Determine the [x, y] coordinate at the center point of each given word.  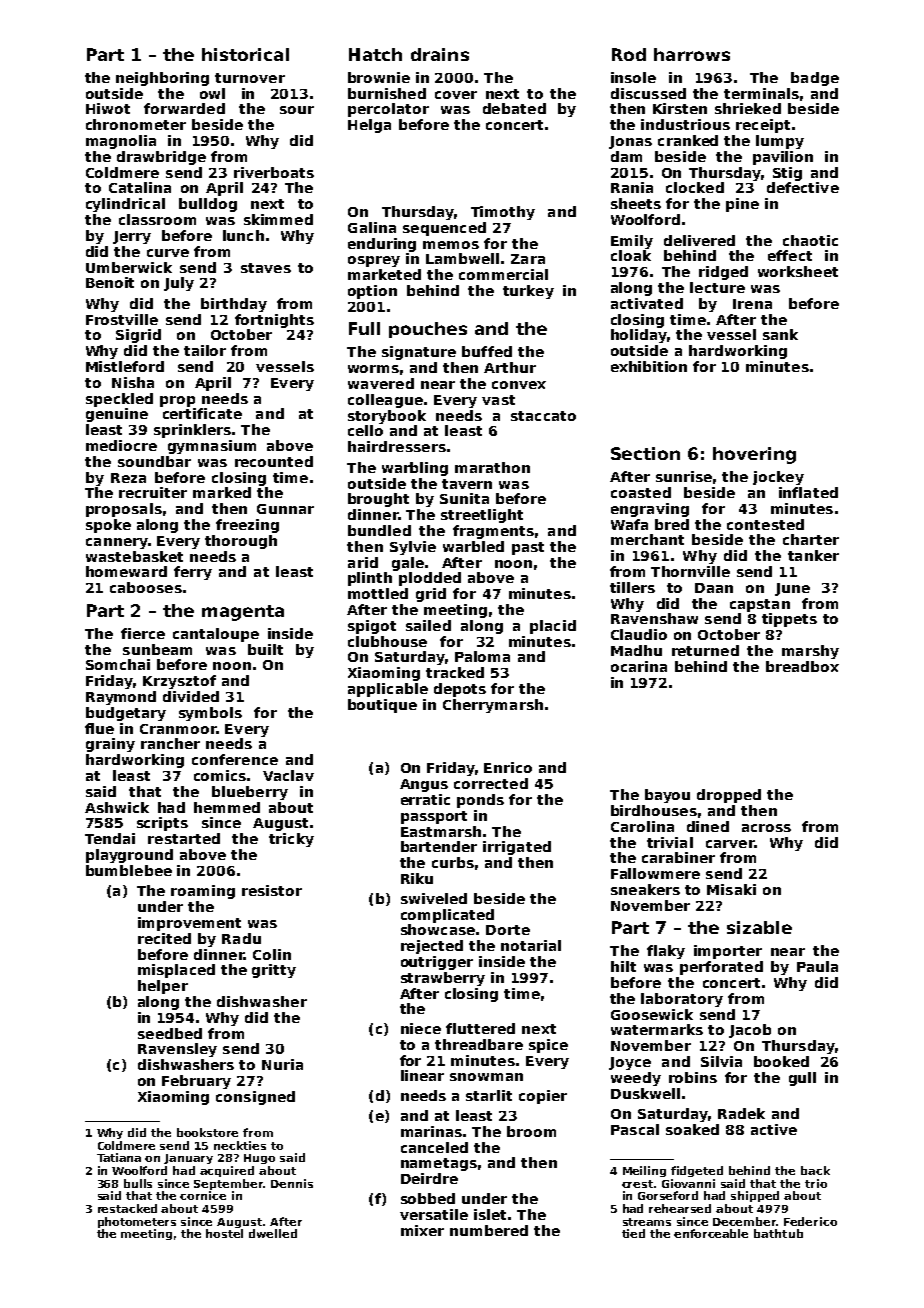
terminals [761, 93]
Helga [369, 126]
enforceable [711, 1233]
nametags [439, 1164]
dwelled [273, 1233]
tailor [205, 350]
